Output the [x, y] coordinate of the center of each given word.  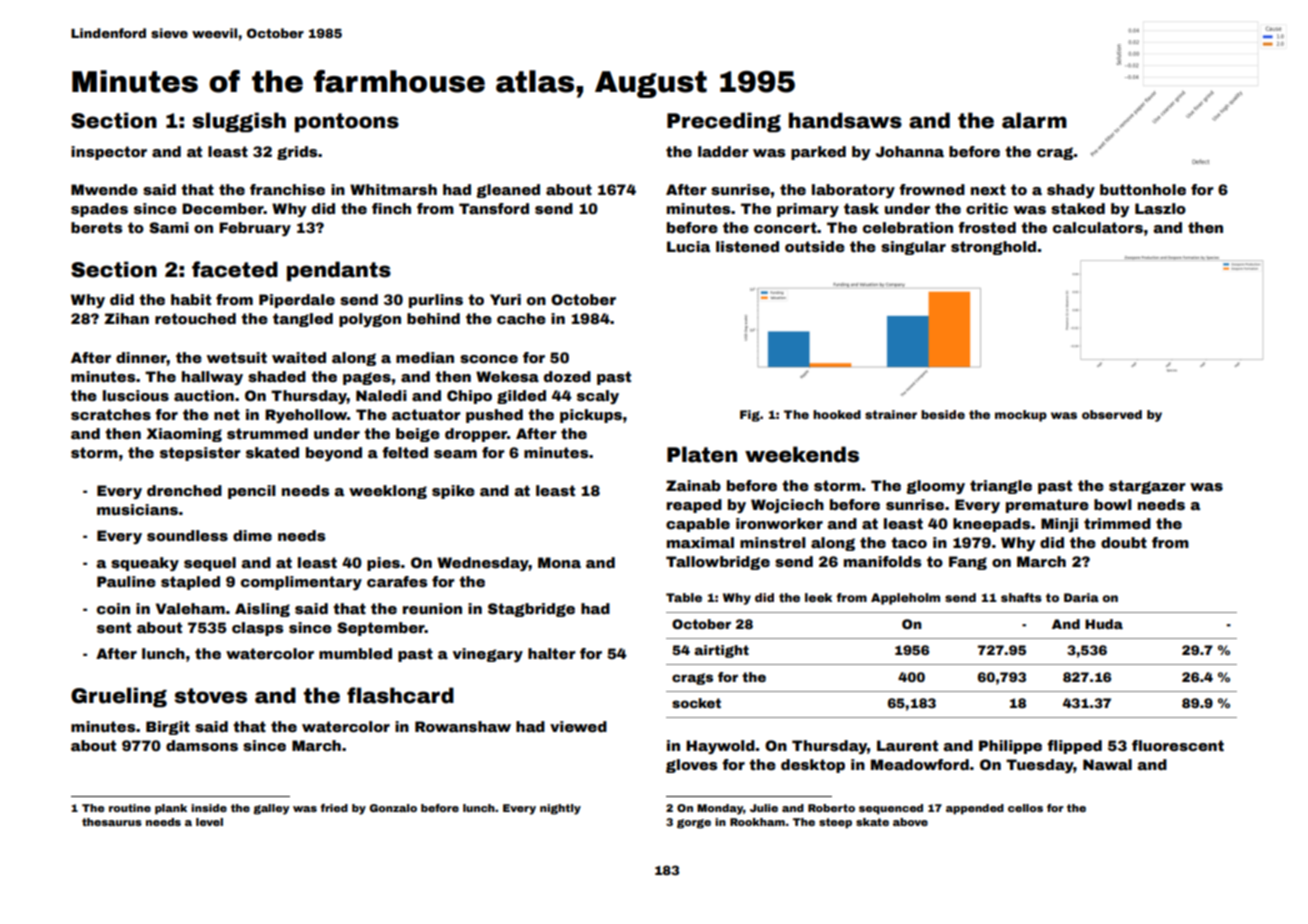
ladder [723, 151]
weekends [802, 454]
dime [252, 535]
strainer [891, 414]
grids [297, 153]
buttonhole [1143, 189]
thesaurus [112, 822]
